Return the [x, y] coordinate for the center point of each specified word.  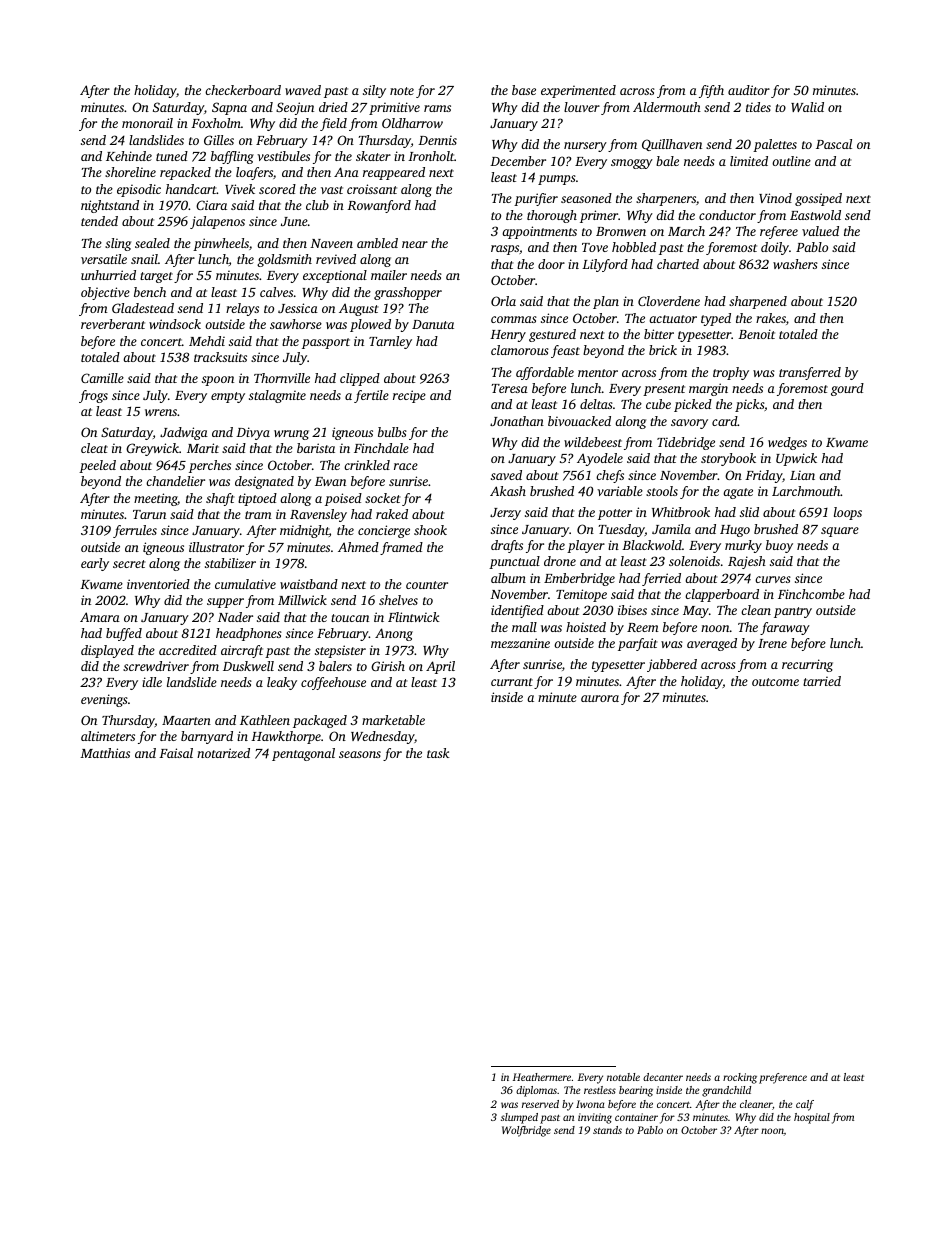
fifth [711, 91]
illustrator [216, 547]
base [524, 90]
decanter [663, 1077]
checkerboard [243, 90]
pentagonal [303, 754]
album [508, 578]
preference [783, 1078]
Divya [253, 433]
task [438, 753]
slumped [519, 1118]
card [725, 421]
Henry [508, 336]
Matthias [105, 753]
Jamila [671, 529]
